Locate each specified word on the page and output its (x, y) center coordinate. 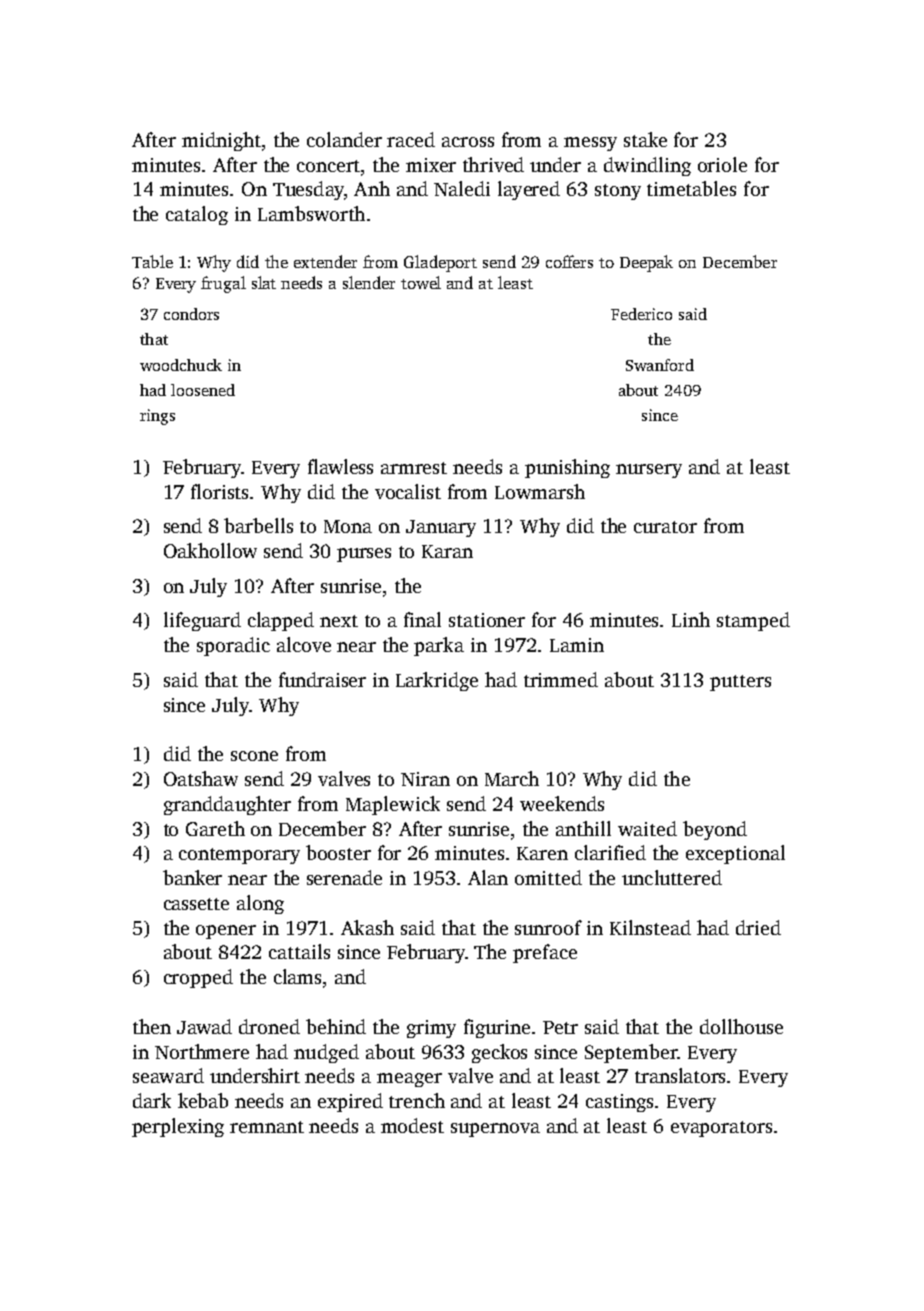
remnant (267, 1127)
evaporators (721, 1129)
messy (590, 144)
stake (645, 139)
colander (344, 139)
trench (417, 1100)
